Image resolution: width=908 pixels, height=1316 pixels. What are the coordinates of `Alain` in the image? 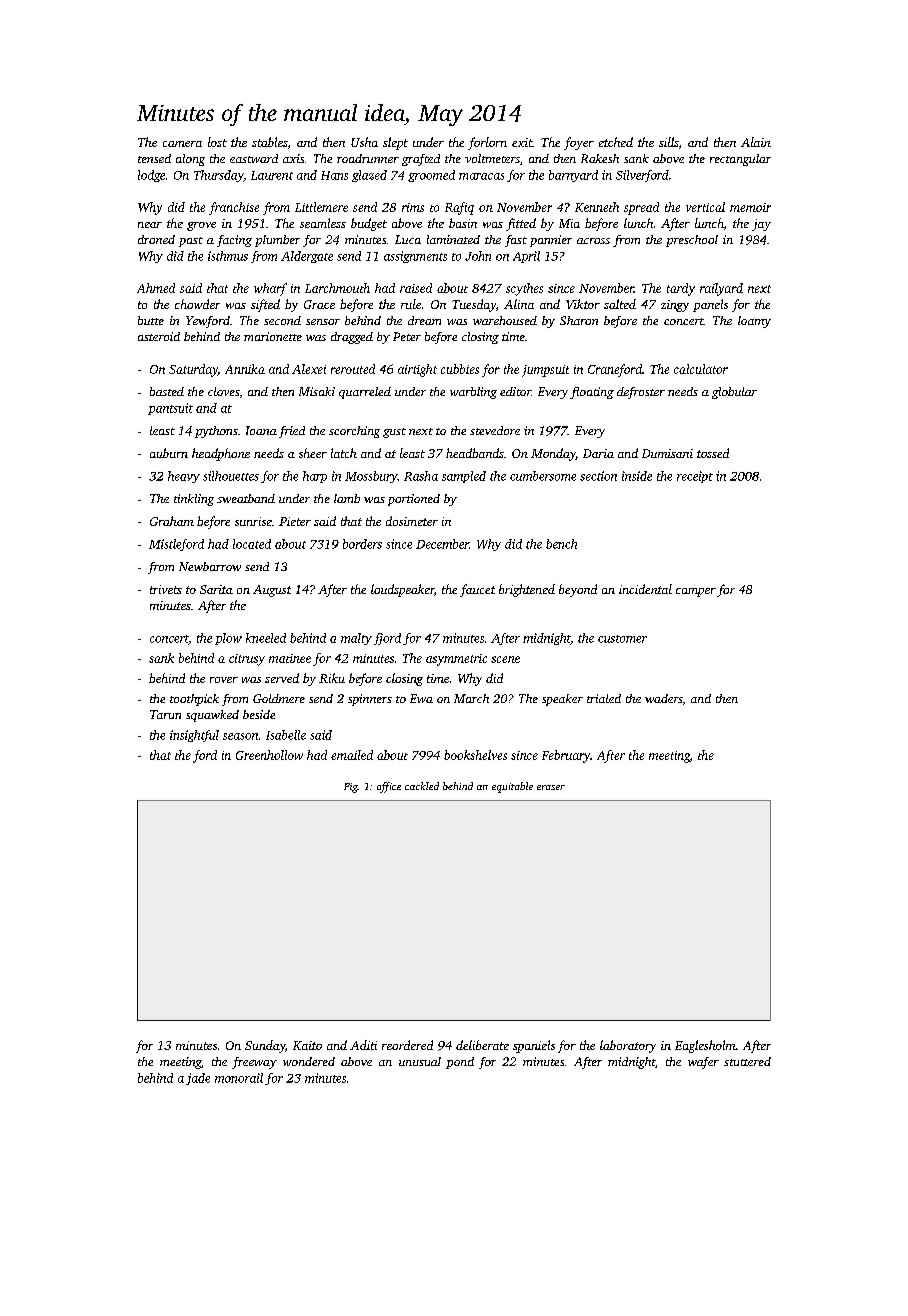 It's located at (756, 142).
